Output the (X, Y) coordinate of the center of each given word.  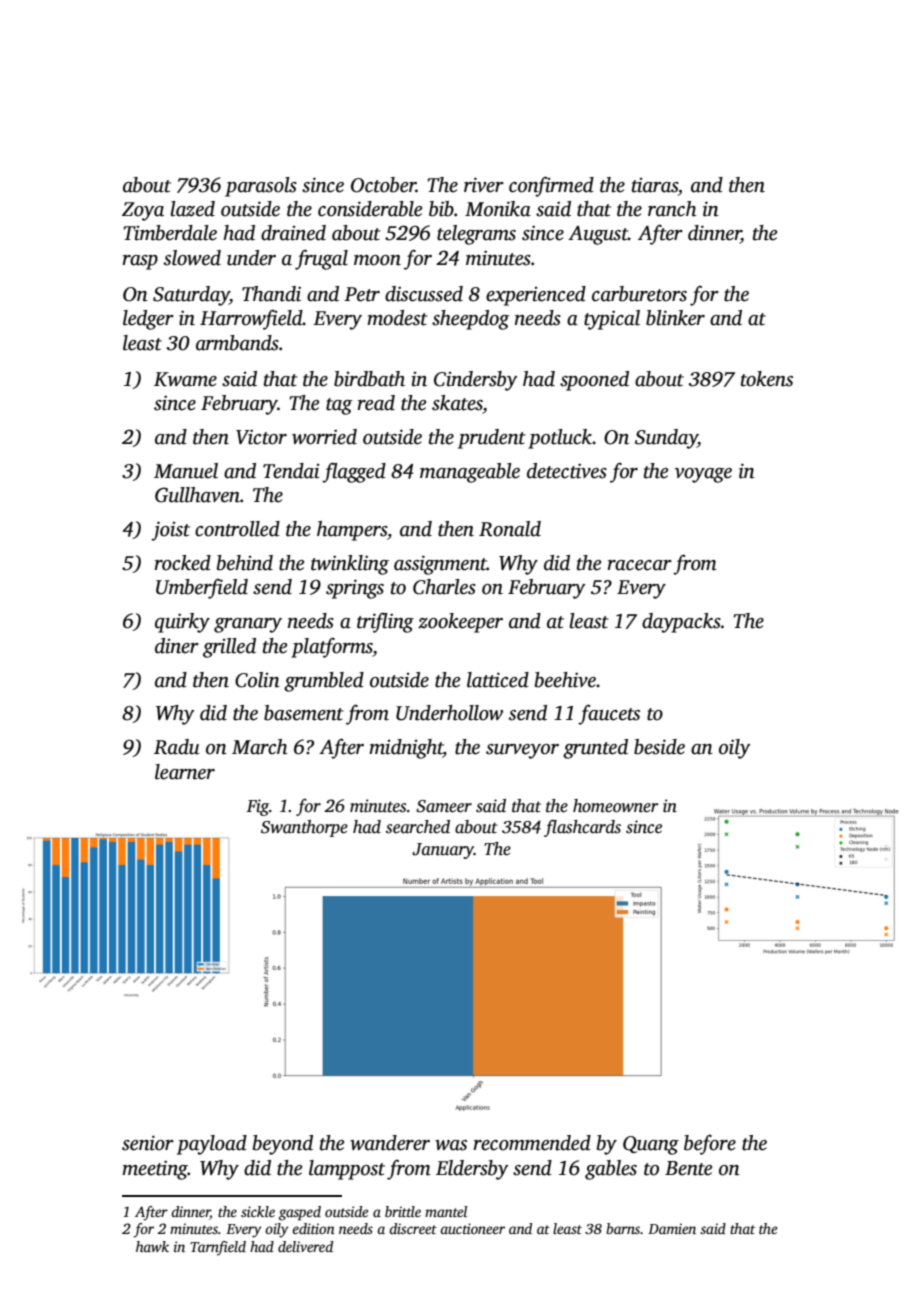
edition (313, 1228)
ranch (672, 209)
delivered (305, 1246)
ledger (148, 320)
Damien (672, 1228)
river (484, 185)
